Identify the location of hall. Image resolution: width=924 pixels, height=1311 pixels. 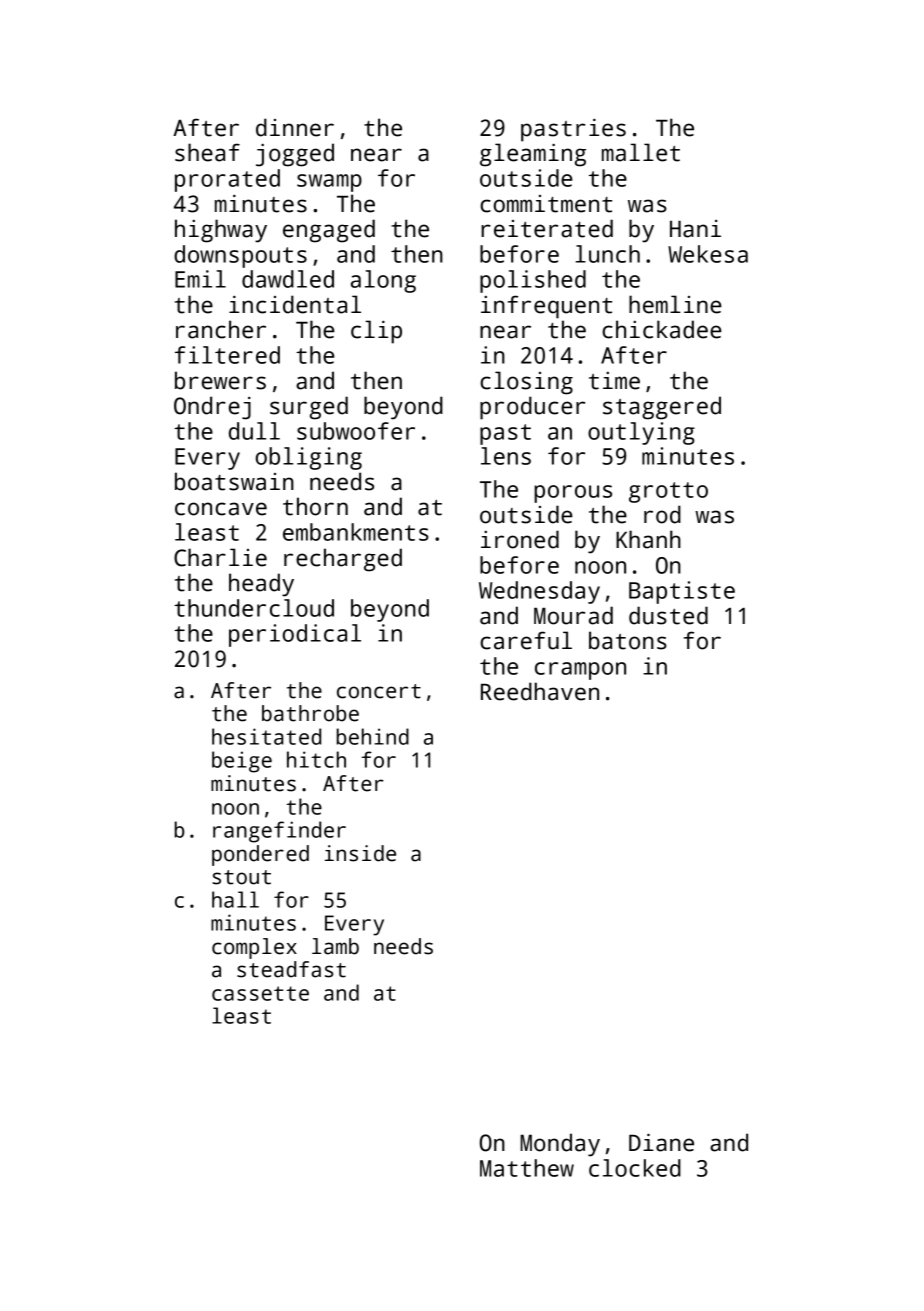
(235, 899).
